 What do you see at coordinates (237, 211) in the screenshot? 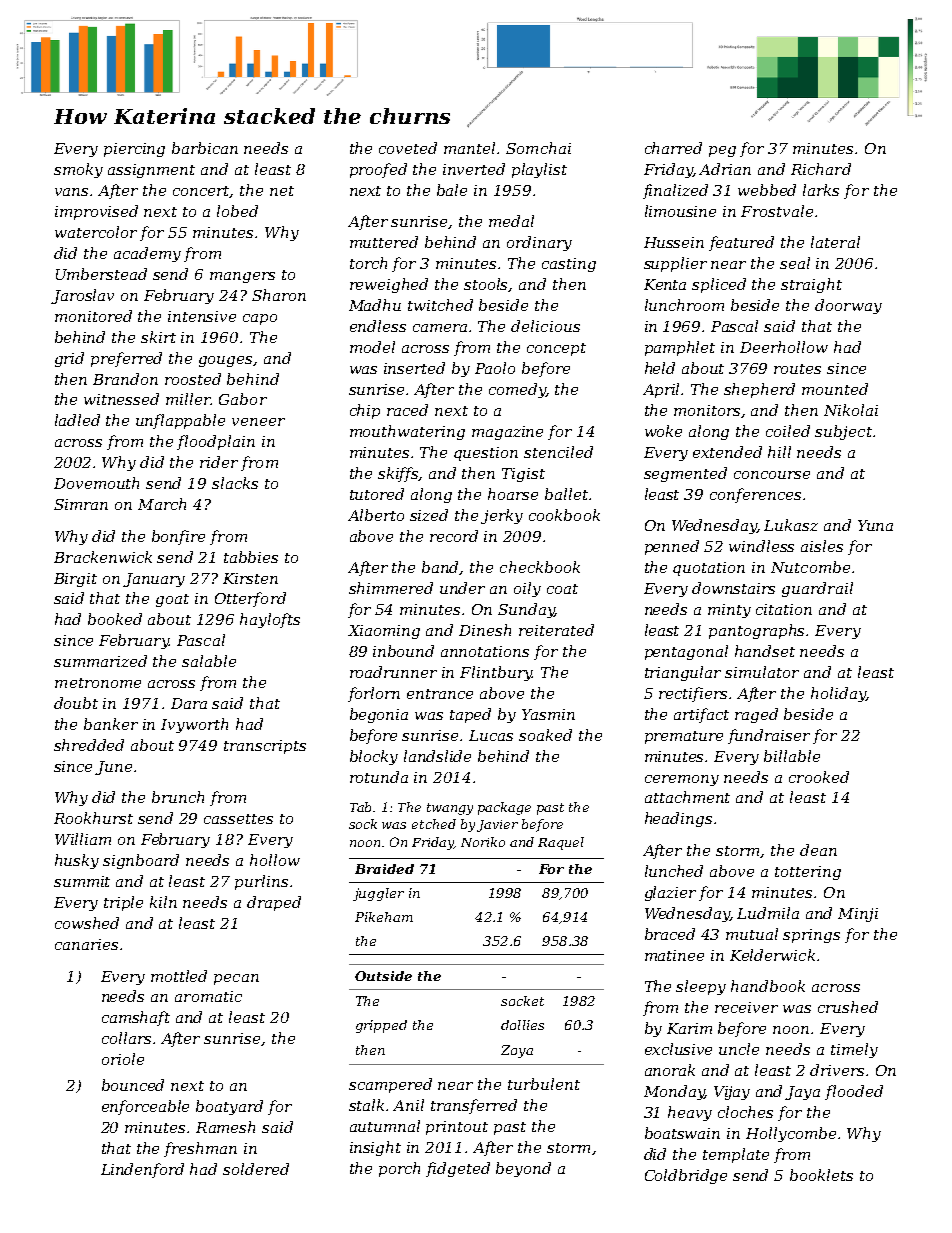
I see `lobed` at bounding box center [237, 211].
